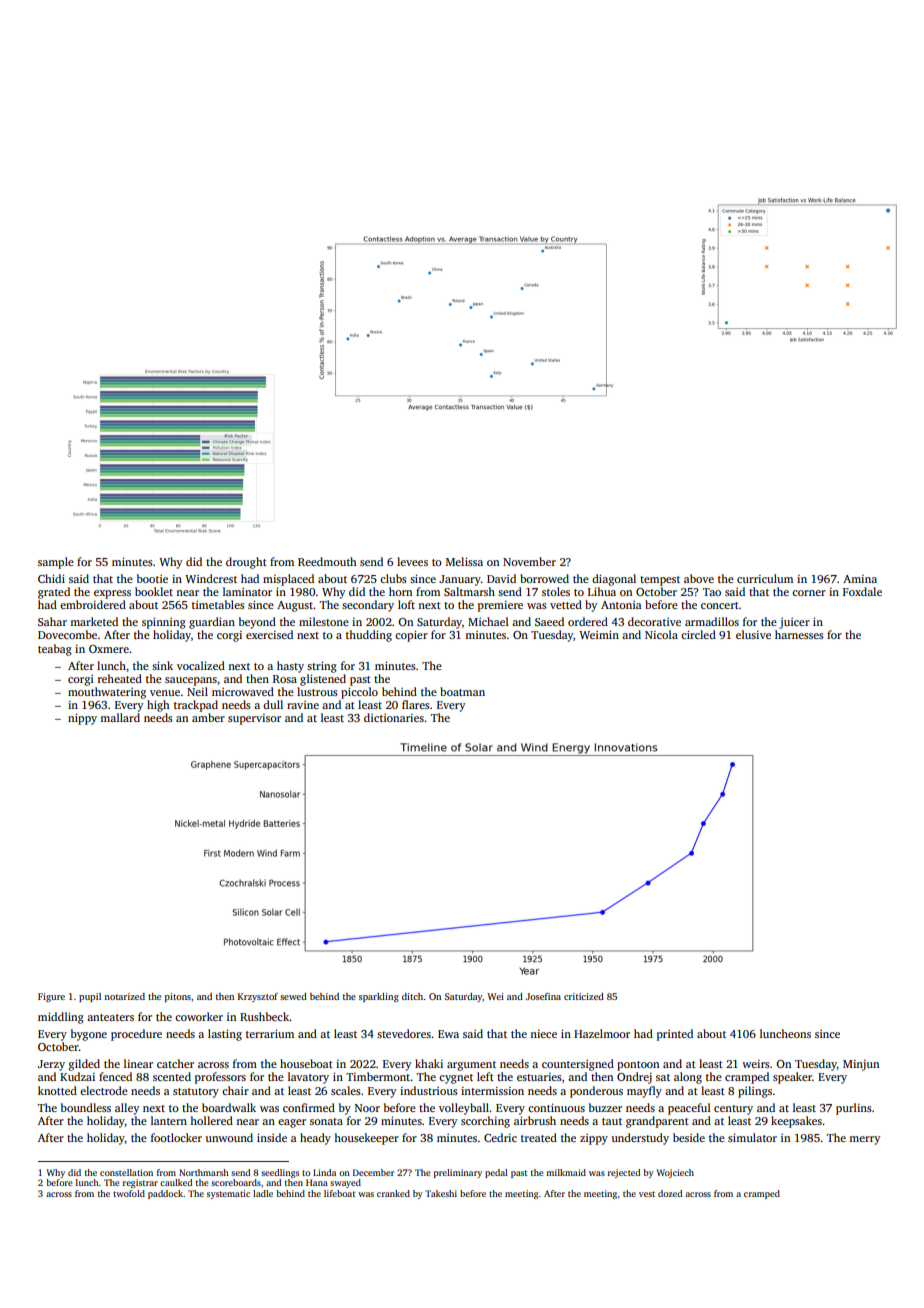 The height and width of the screenshot is (1308, 924). I want to click on dictionaries, so click(394, 717).
